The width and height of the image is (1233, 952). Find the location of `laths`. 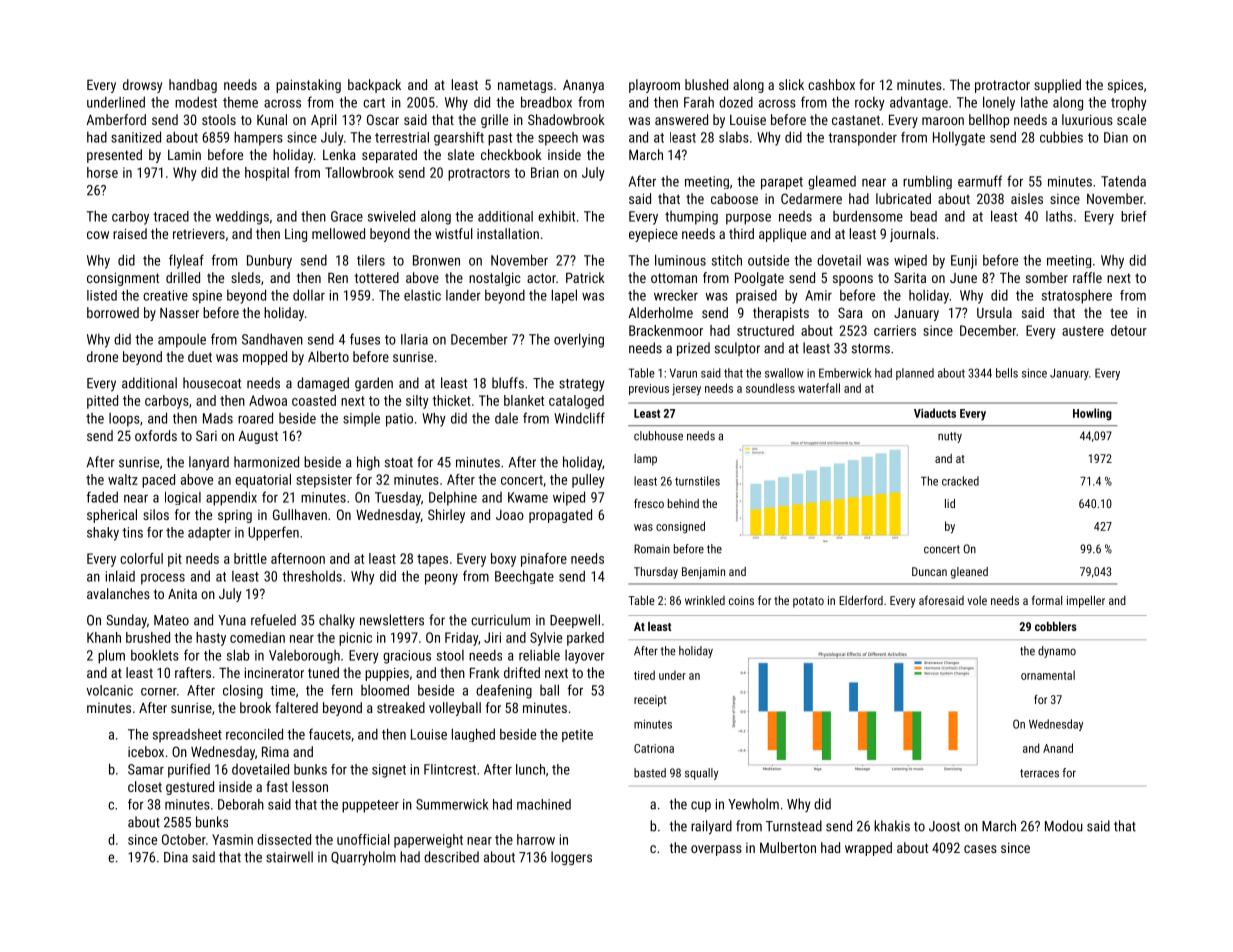

laths is located at coordinates (1059, 216).
